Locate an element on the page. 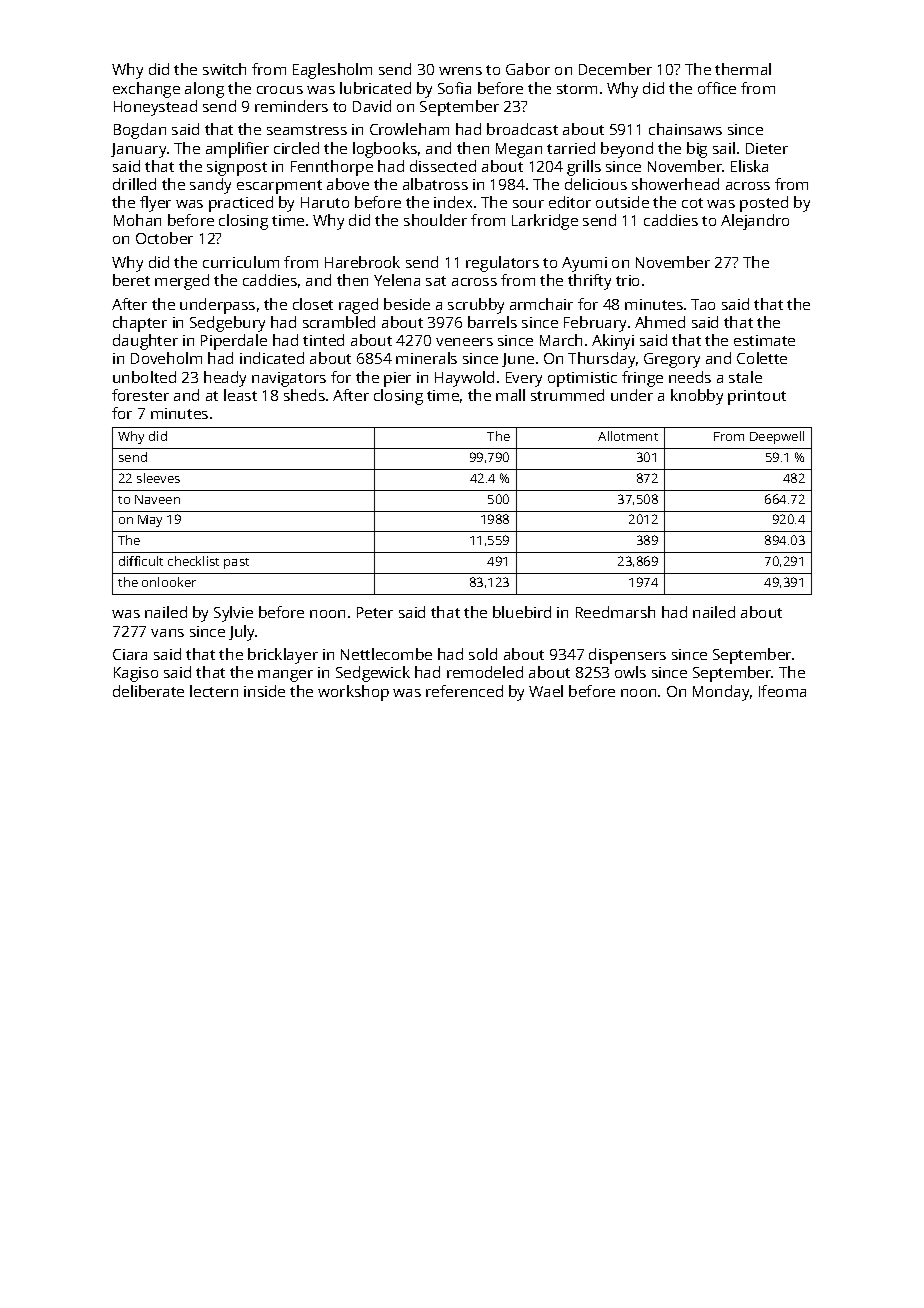  curriculum is located at coordinates (241, 262).
